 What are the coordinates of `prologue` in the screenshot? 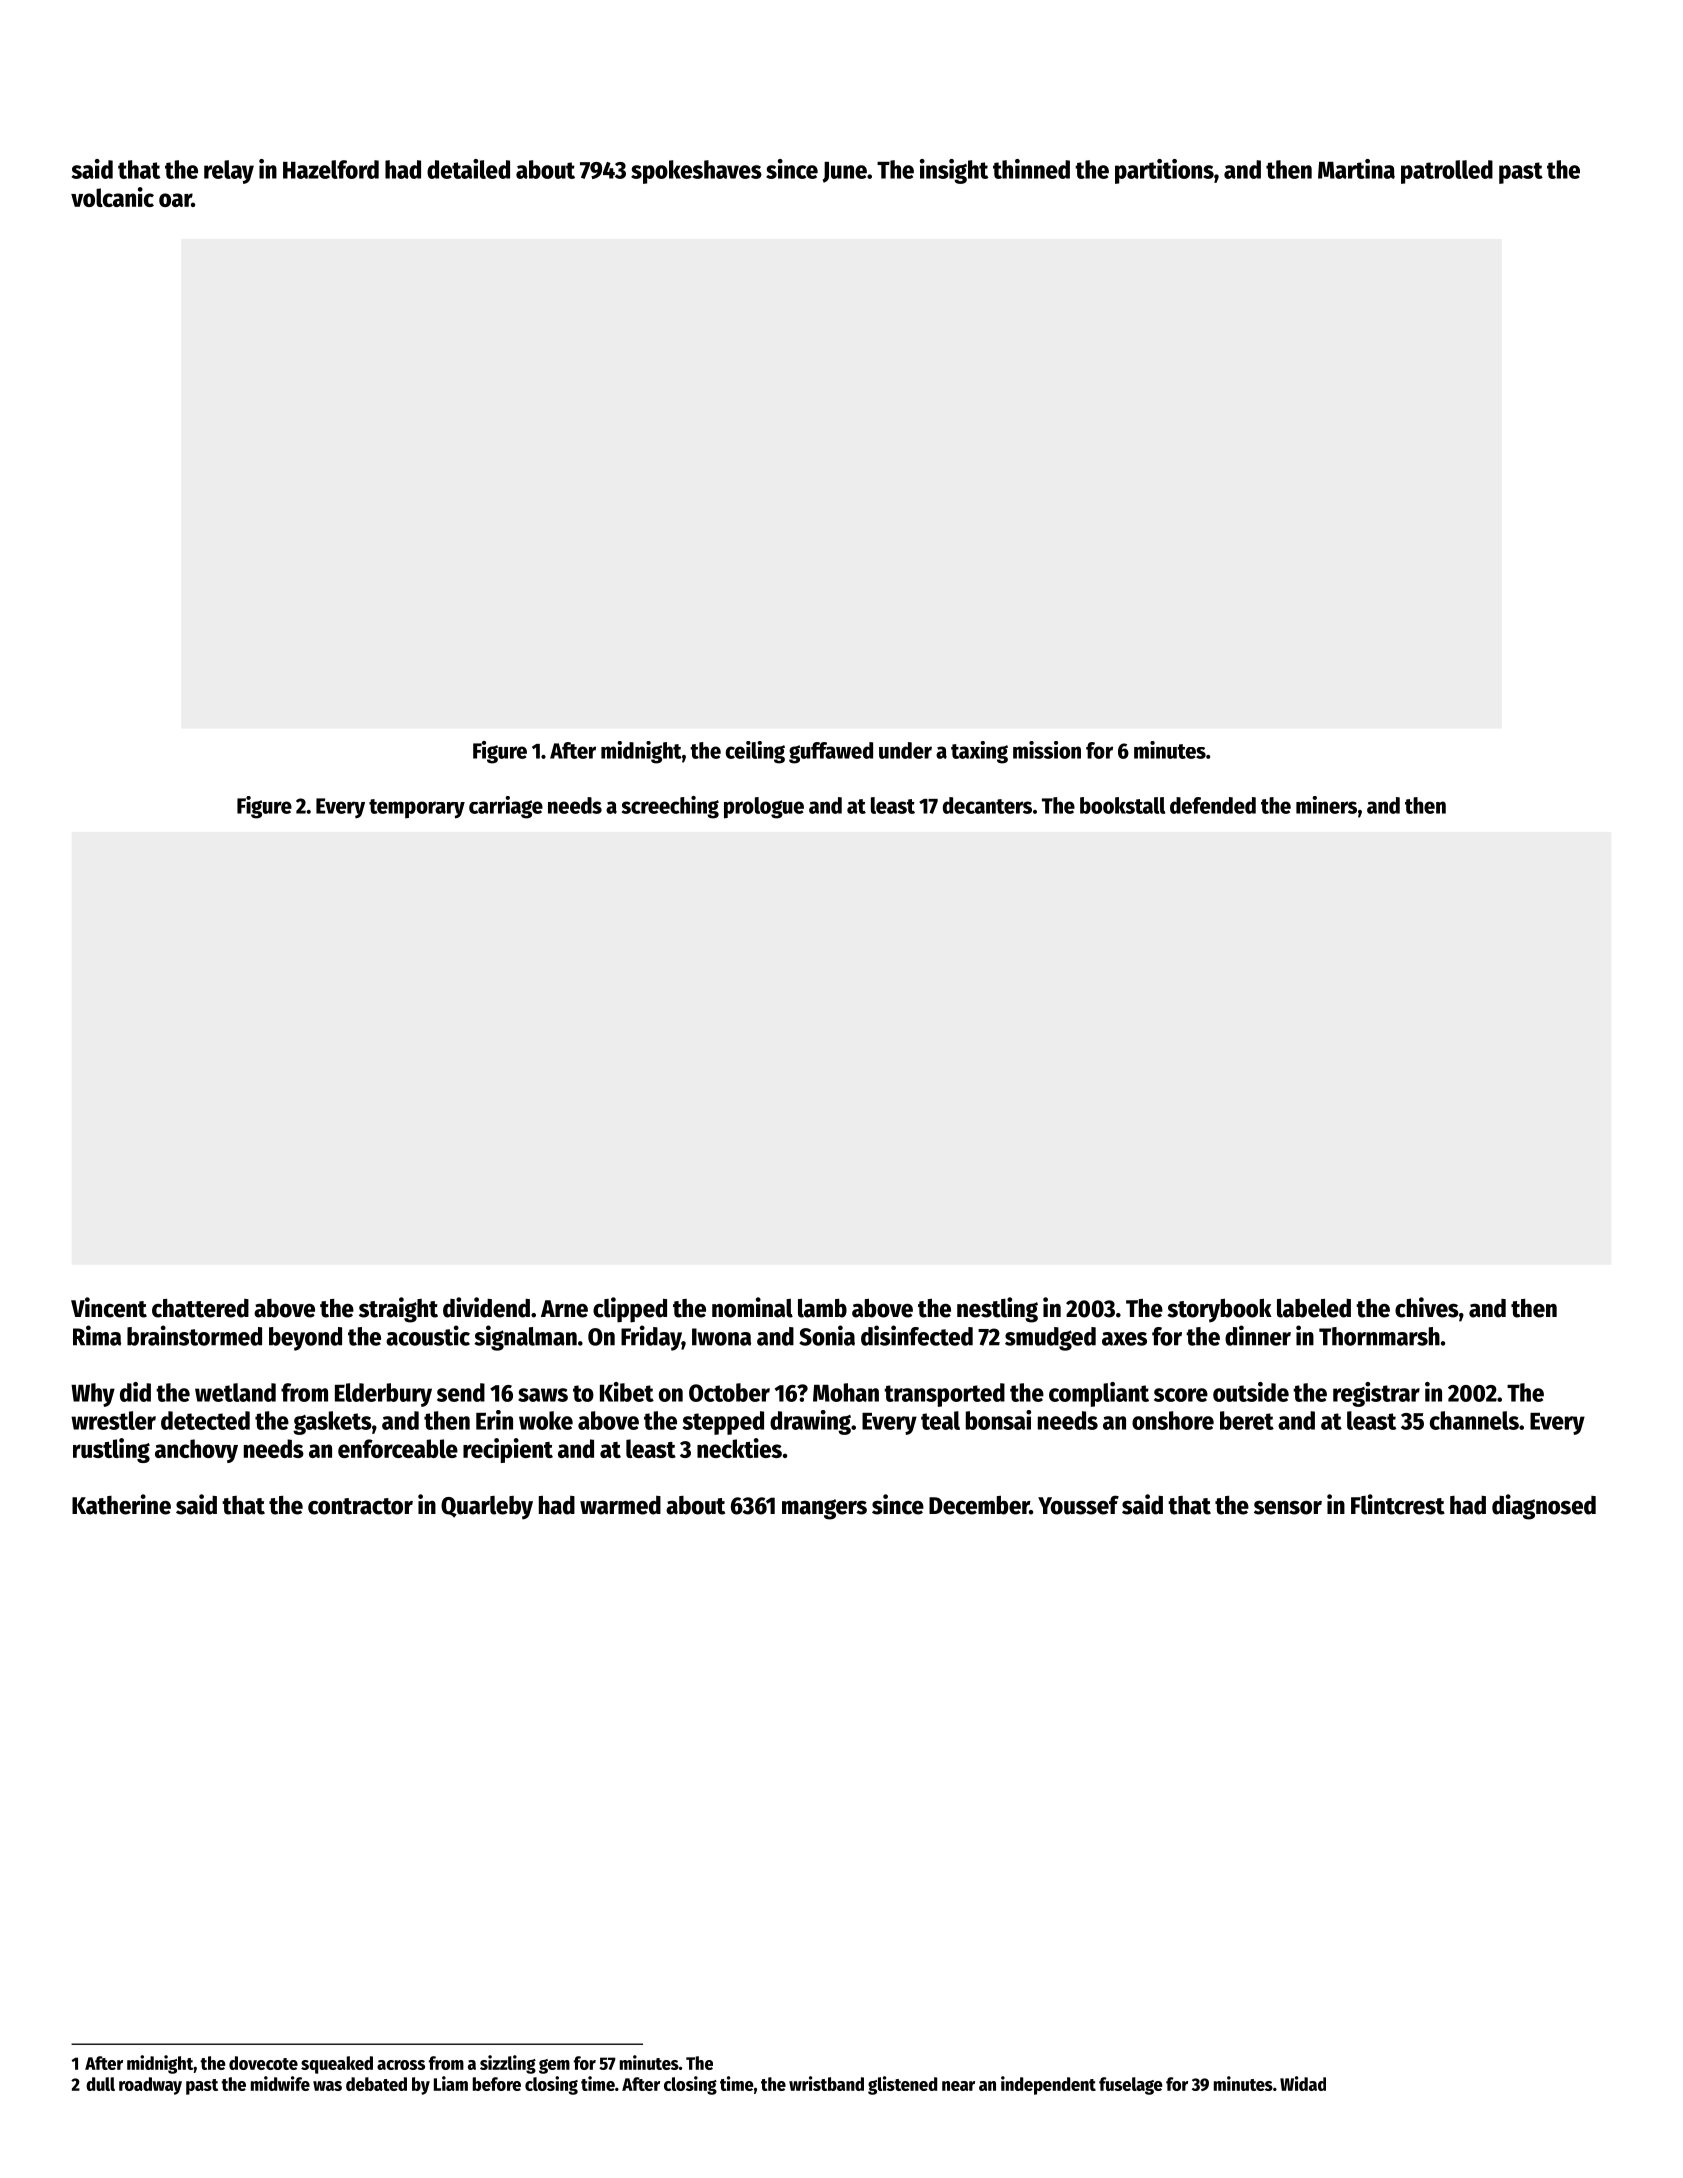 It's located at (764, 808).
